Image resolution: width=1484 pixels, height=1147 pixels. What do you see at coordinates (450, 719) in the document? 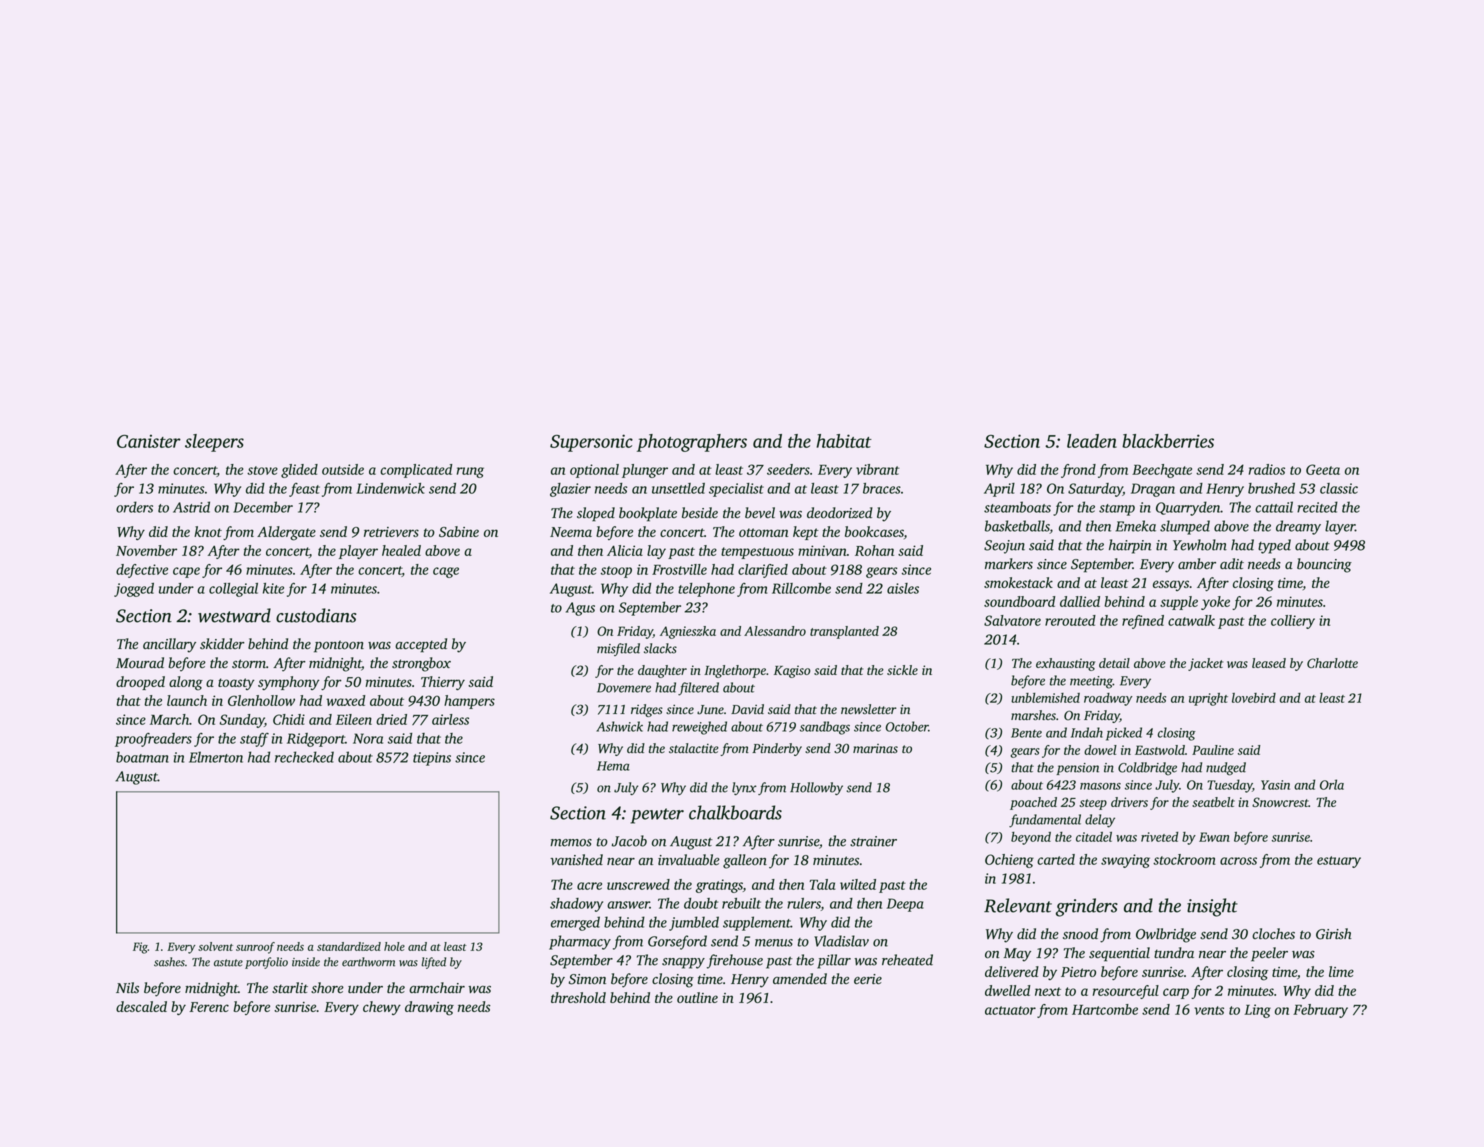
I see `airless` at bounding box center [450, 719].
